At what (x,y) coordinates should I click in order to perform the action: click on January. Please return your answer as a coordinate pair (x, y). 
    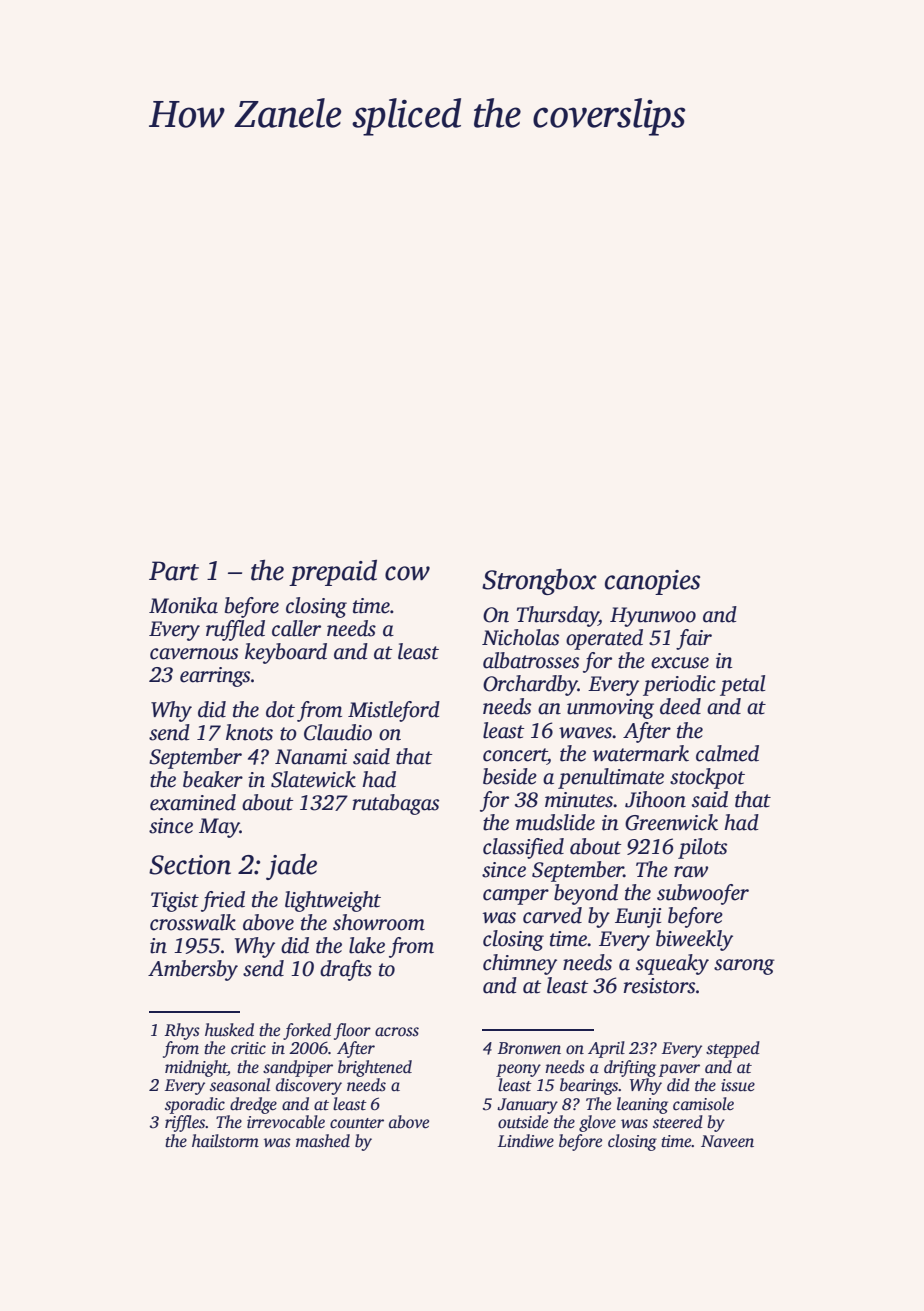
    Looking at the image, I should click on (527, 1106).
